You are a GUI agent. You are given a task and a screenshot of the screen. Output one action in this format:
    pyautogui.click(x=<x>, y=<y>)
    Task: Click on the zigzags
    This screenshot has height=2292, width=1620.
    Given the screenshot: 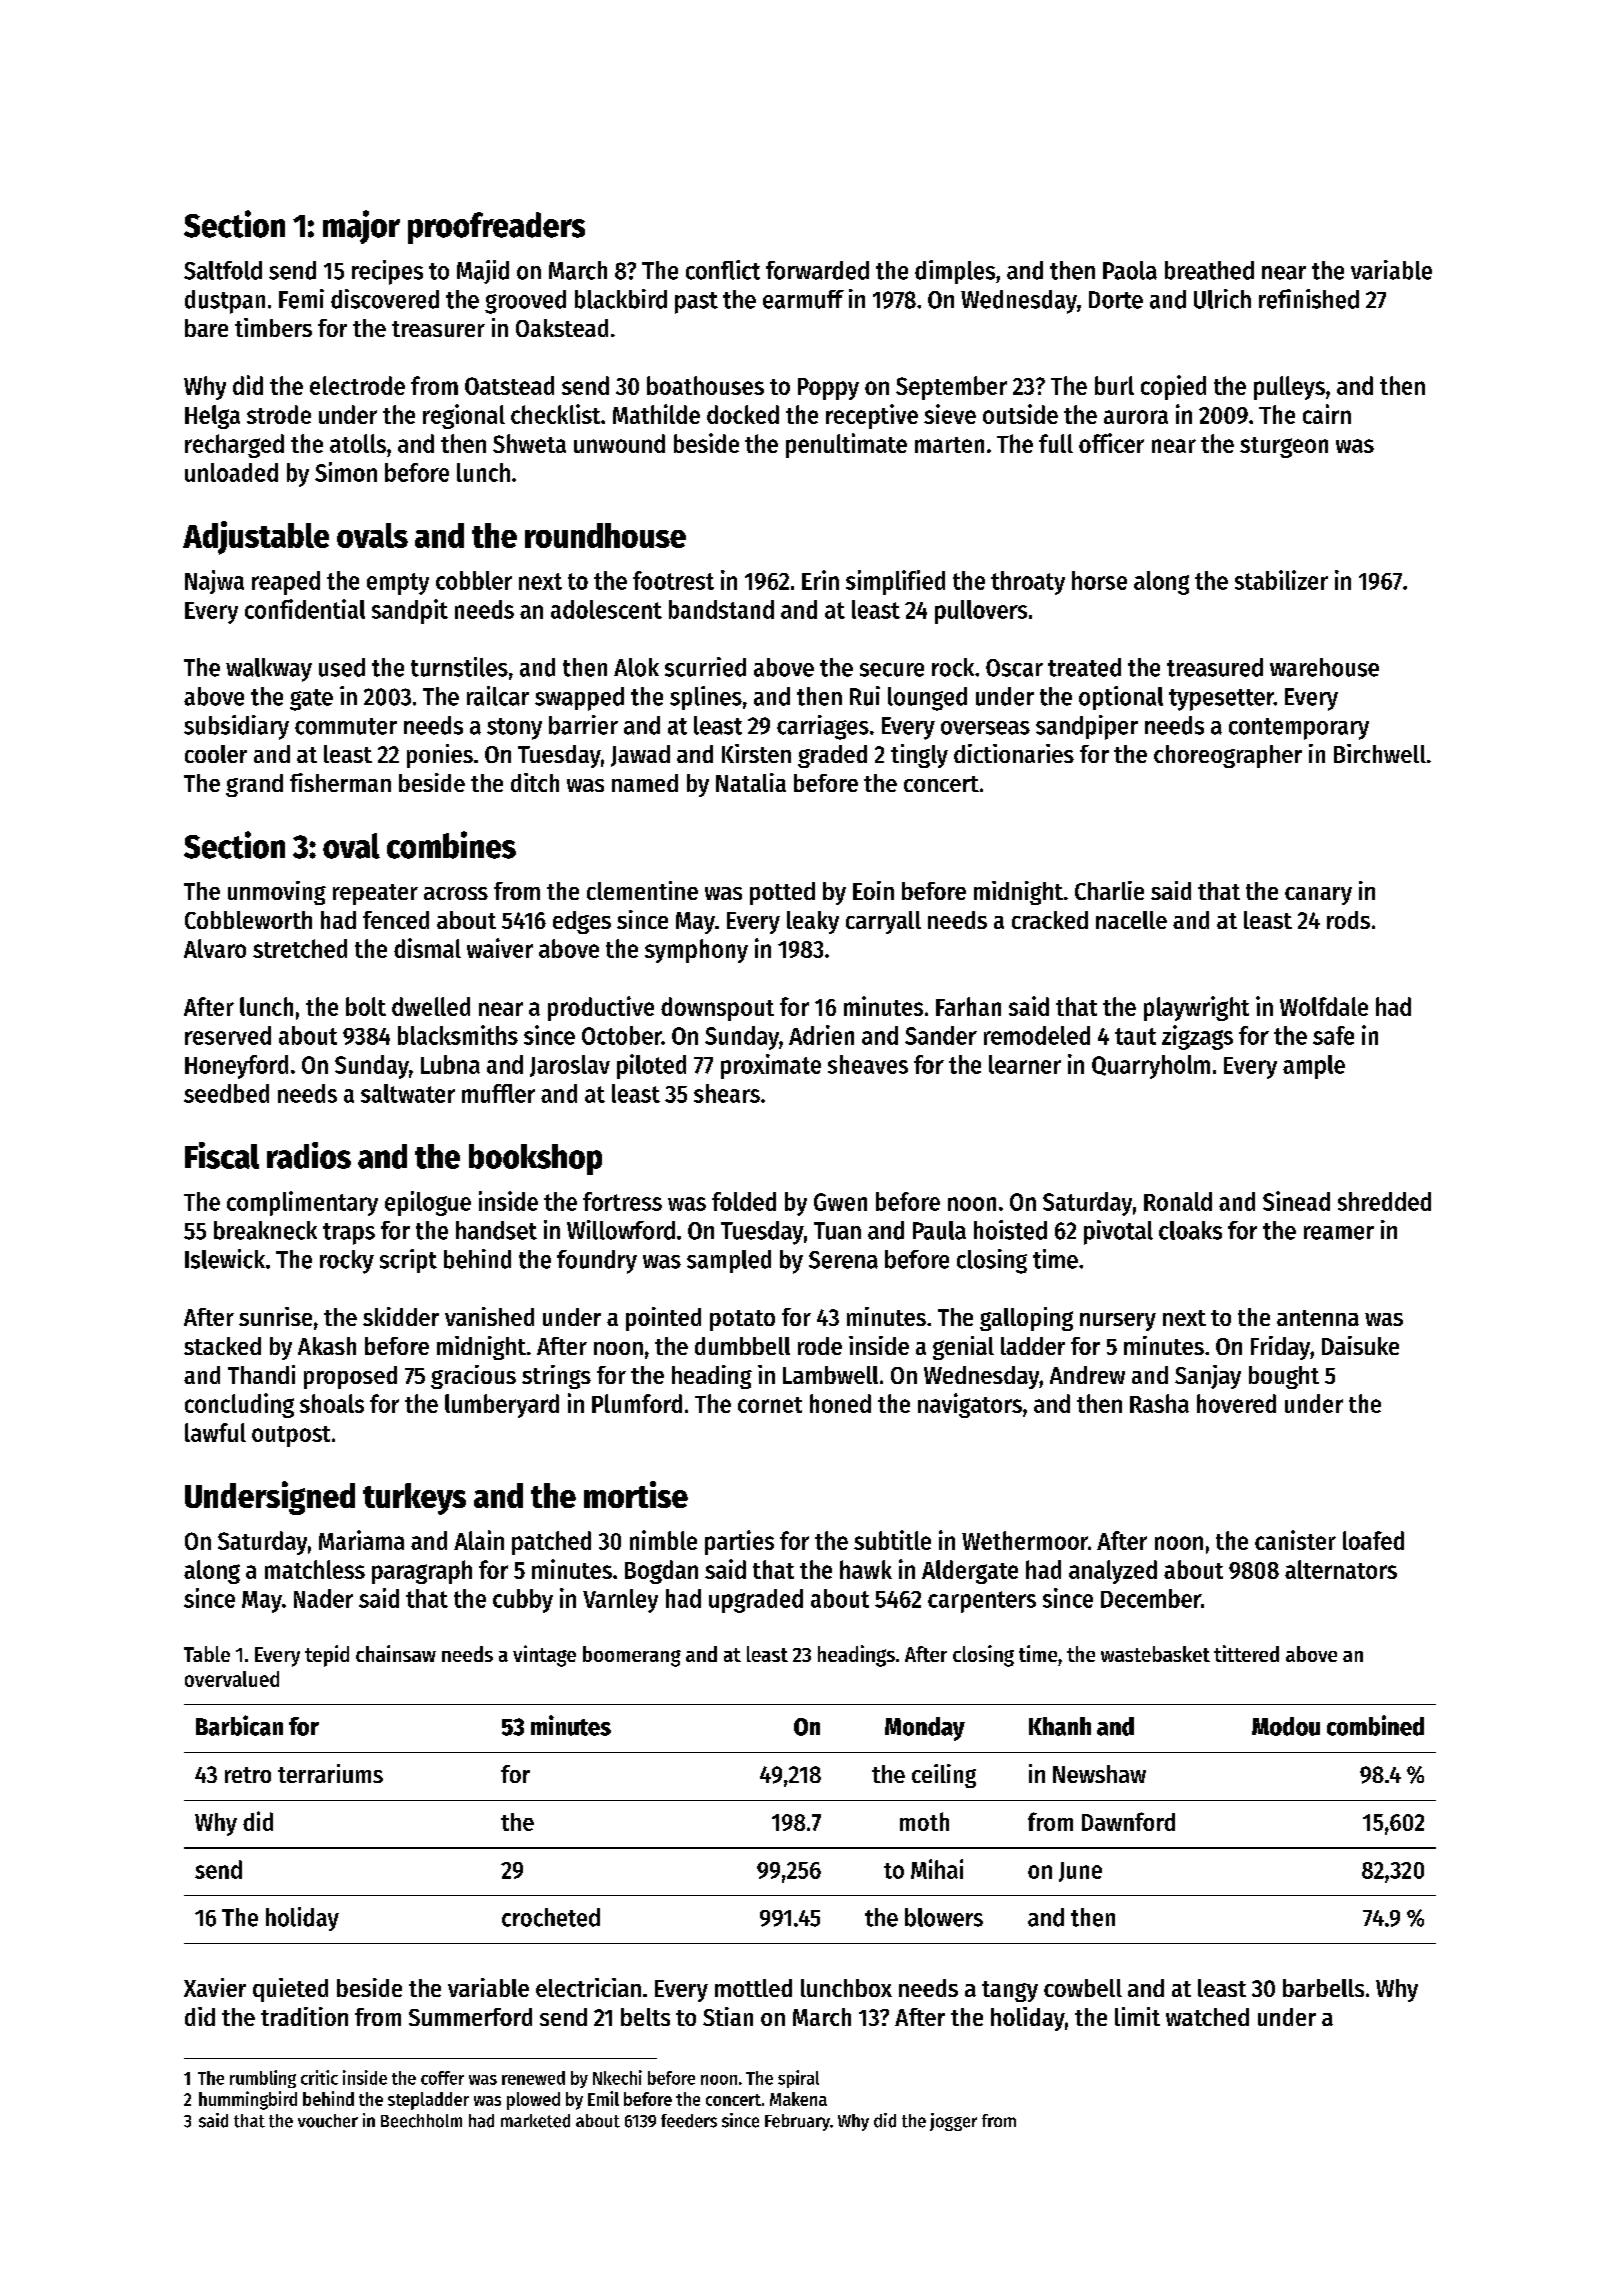 What is the action you would take?
    pyautogui.click(x=1197, y=1037)
